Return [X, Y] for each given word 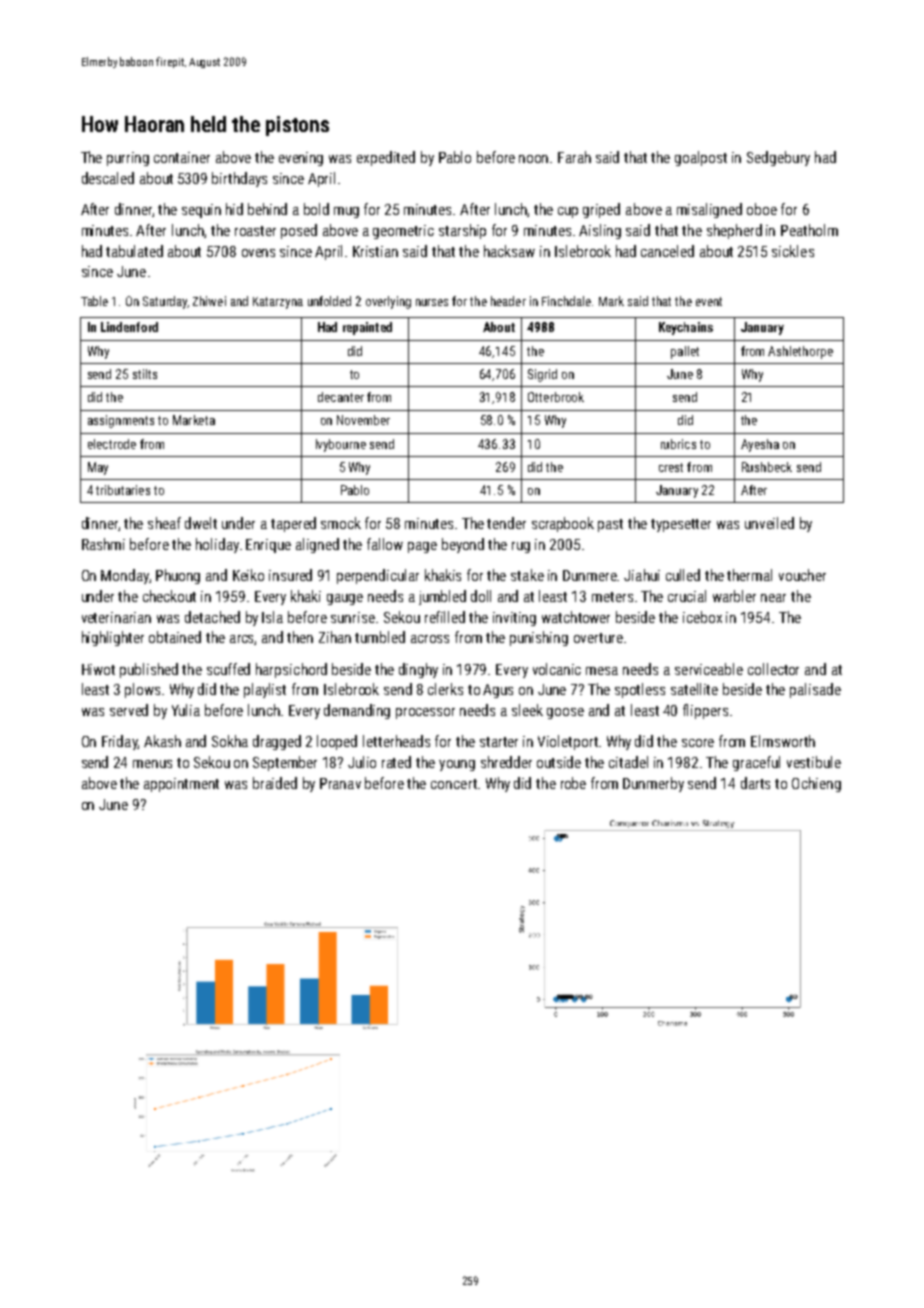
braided [275, 783]
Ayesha [760, 445]
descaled [108, 178]
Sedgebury [778, 158]
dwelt [201, 523]
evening [301, 159]
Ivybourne [341, 445]
